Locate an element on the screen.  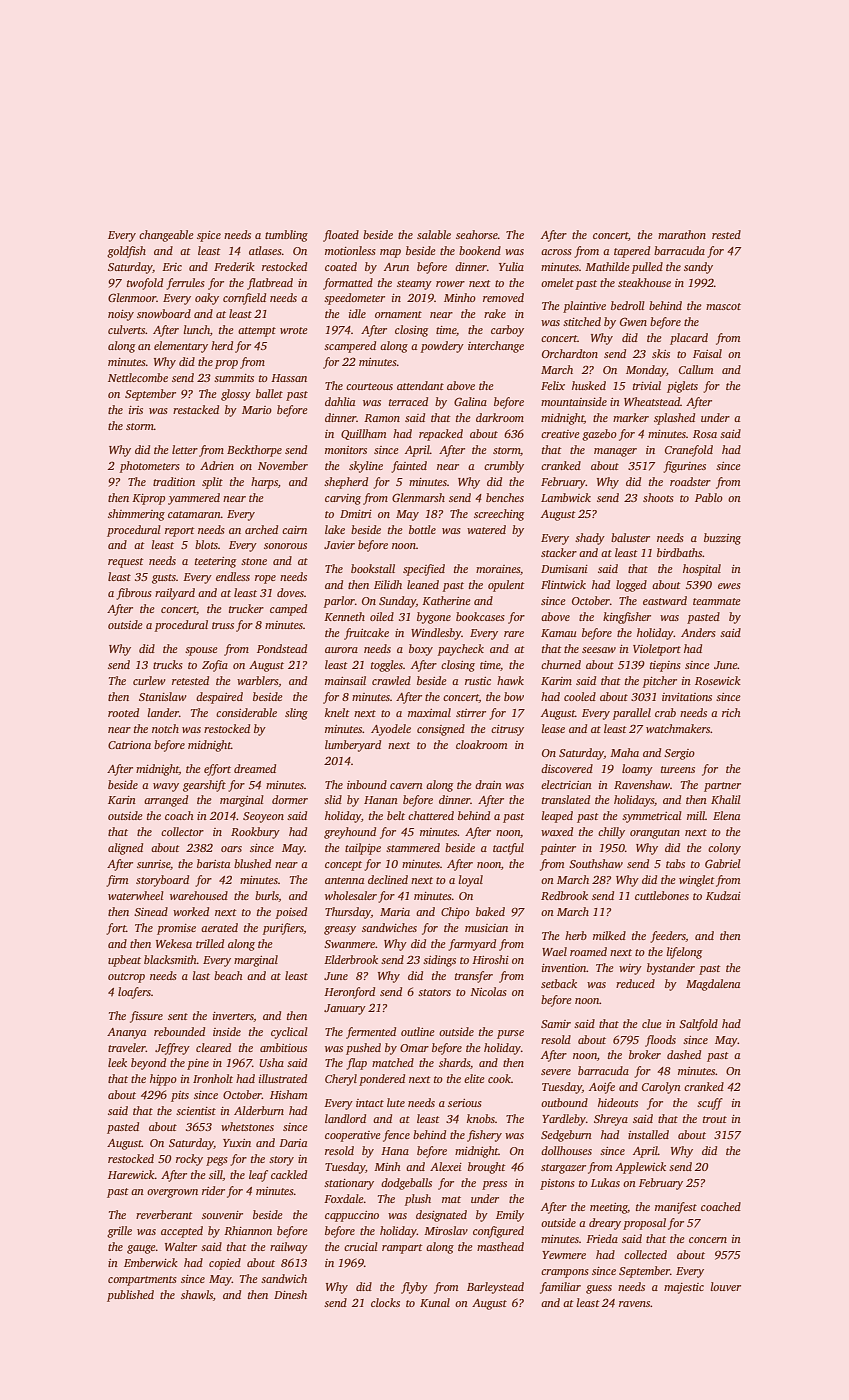
crucial is located at coordinates (361, 1246).
